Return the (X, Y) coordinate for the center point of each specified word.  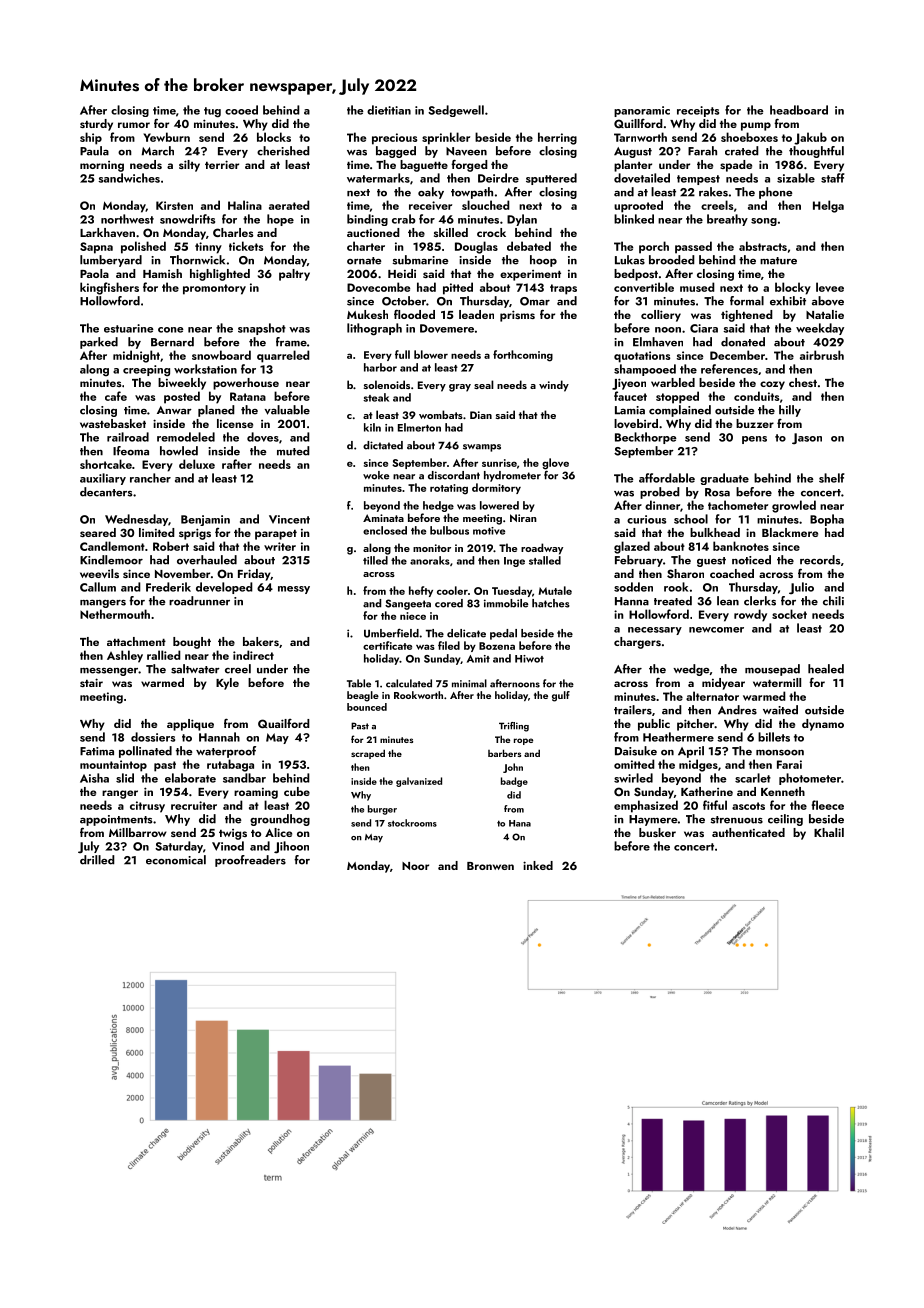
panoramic (642, 111)
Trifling (514, 727)
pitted (458, 288)
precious (394, 139)
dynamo (823, 725)
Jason (807, 438)
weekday (820, 329)
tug (212, 112)
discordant (454, 475)
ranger (120, 794)
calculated (409, 683)
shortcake (106, 464)
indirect (253, 655)
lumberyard (111, 261)
